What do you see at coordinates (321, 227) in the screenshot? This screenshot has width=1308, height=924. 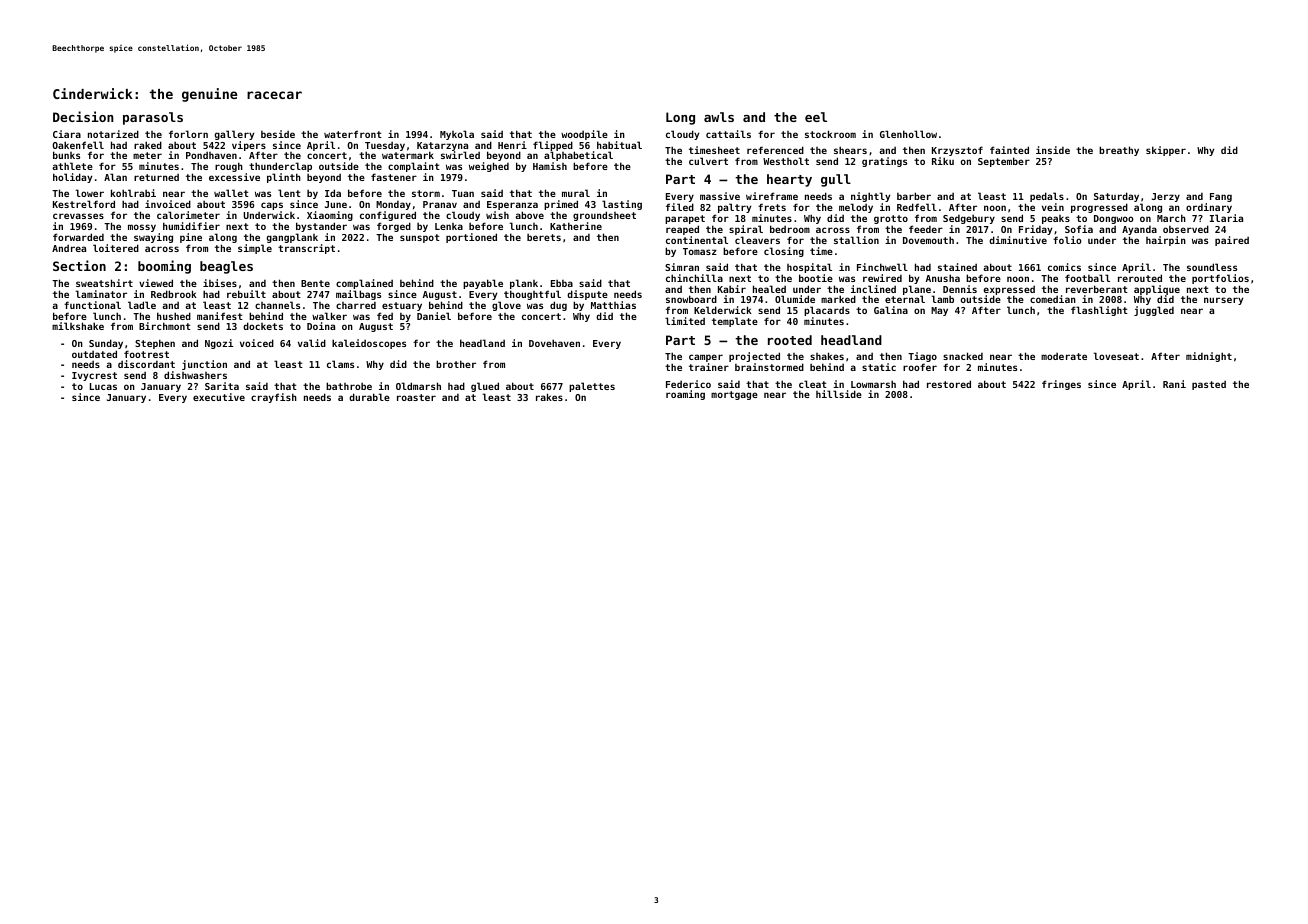 I see `bystander` at bounding box center [321, 227].
